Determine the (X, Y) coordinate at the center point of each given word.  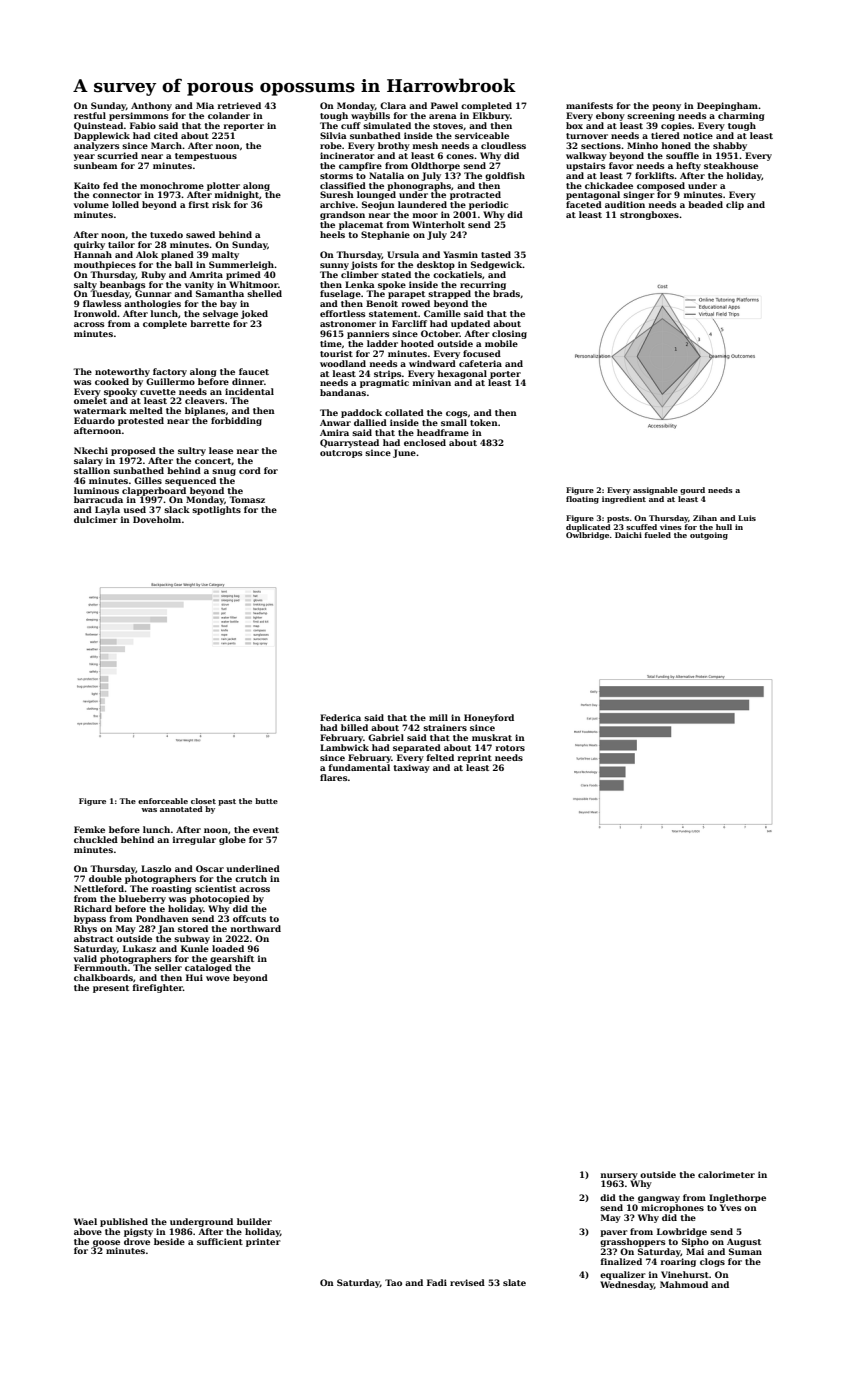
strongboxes (649, 215)
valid (85, 958)
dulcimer (96, 519)
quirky (89, 245)
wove (218, 978)
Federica (340, 717)
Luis (747, 518)
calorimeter (726, 1174)
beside (169, 1241)
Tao (393, 1282)
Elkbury (491, 116)
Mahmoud (684, 1284)
